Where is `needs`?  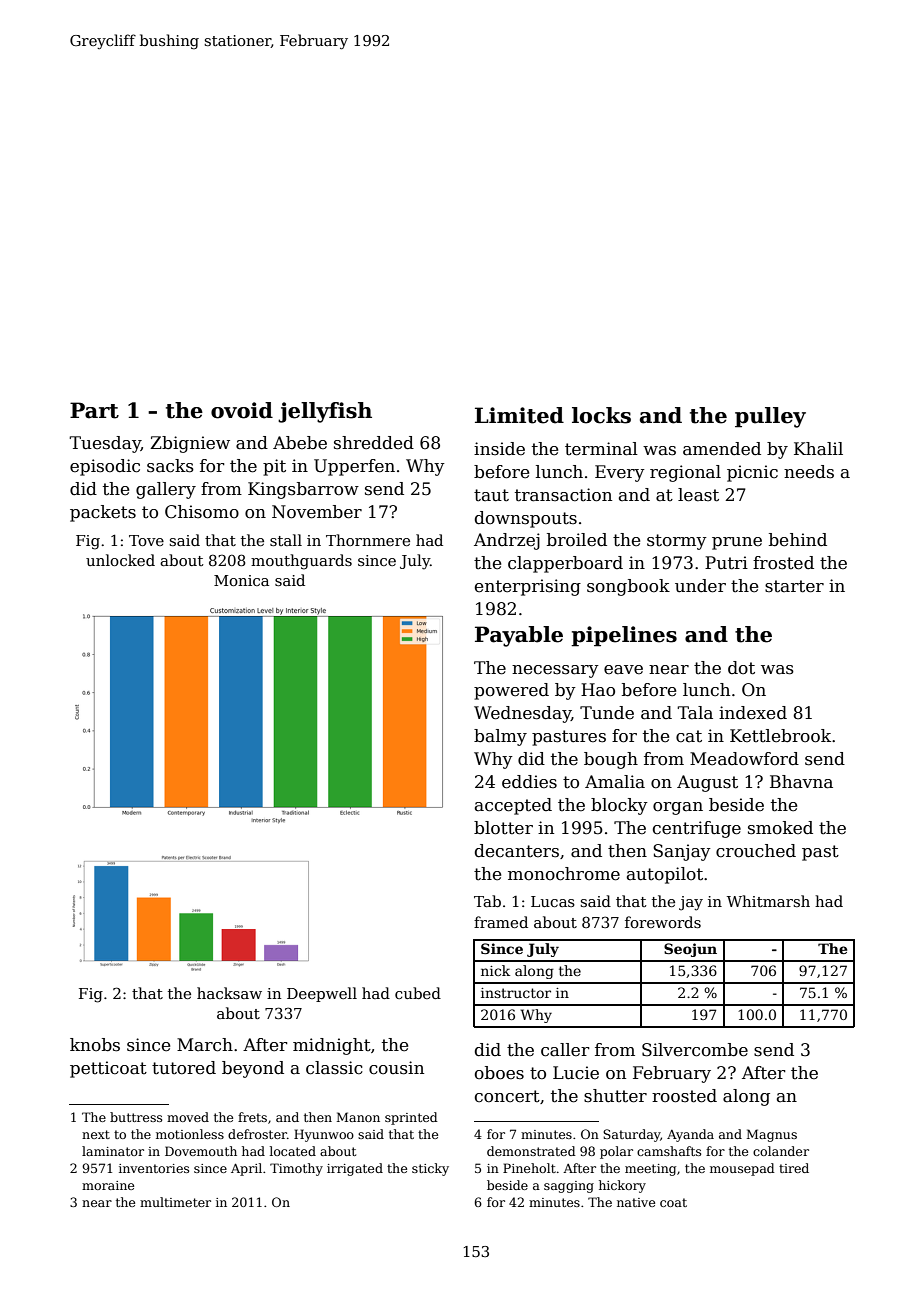
needs is located at coordinates (809, 472).
